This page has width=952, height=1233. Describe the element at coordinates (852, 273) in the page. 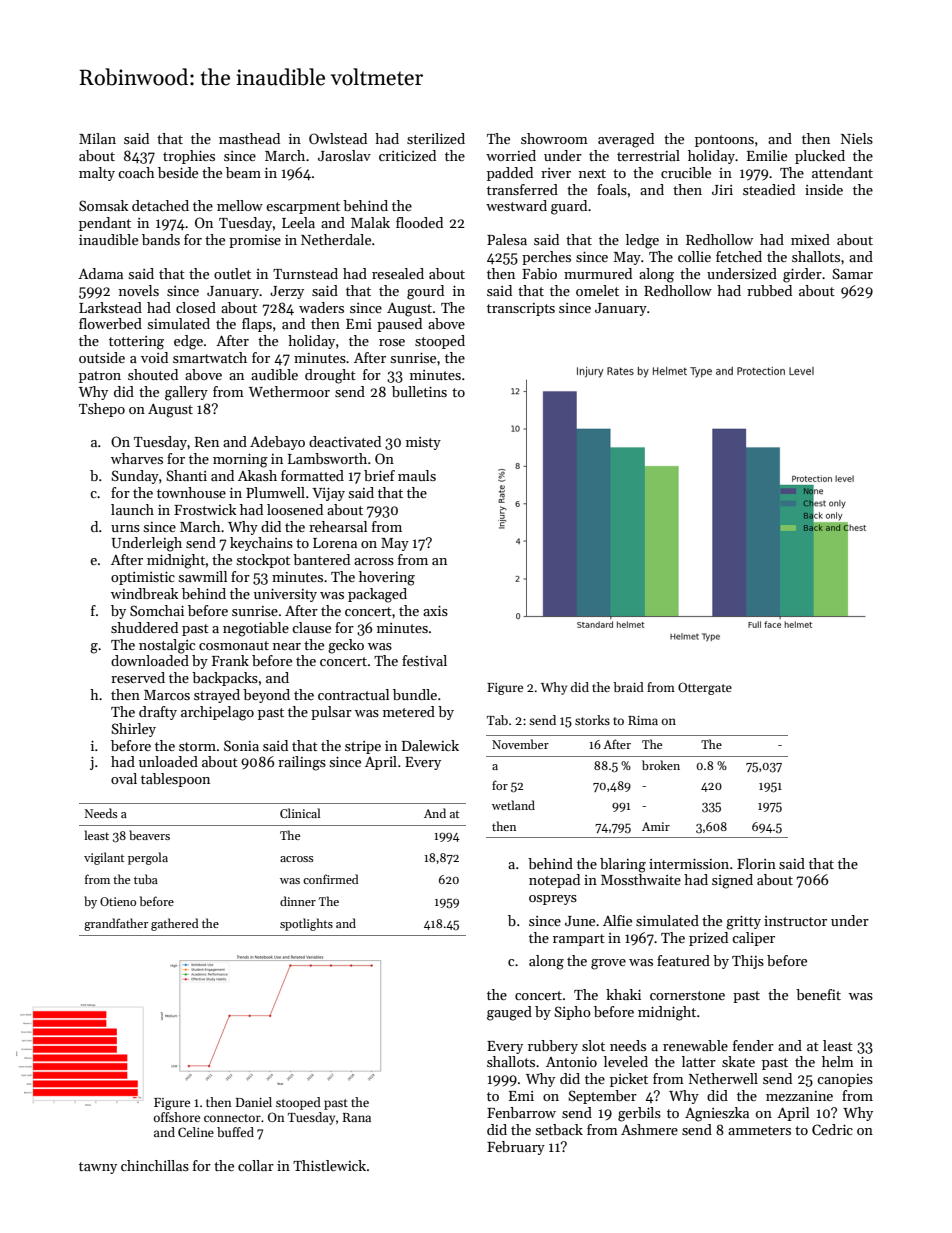

I see `Samar` at that location.
